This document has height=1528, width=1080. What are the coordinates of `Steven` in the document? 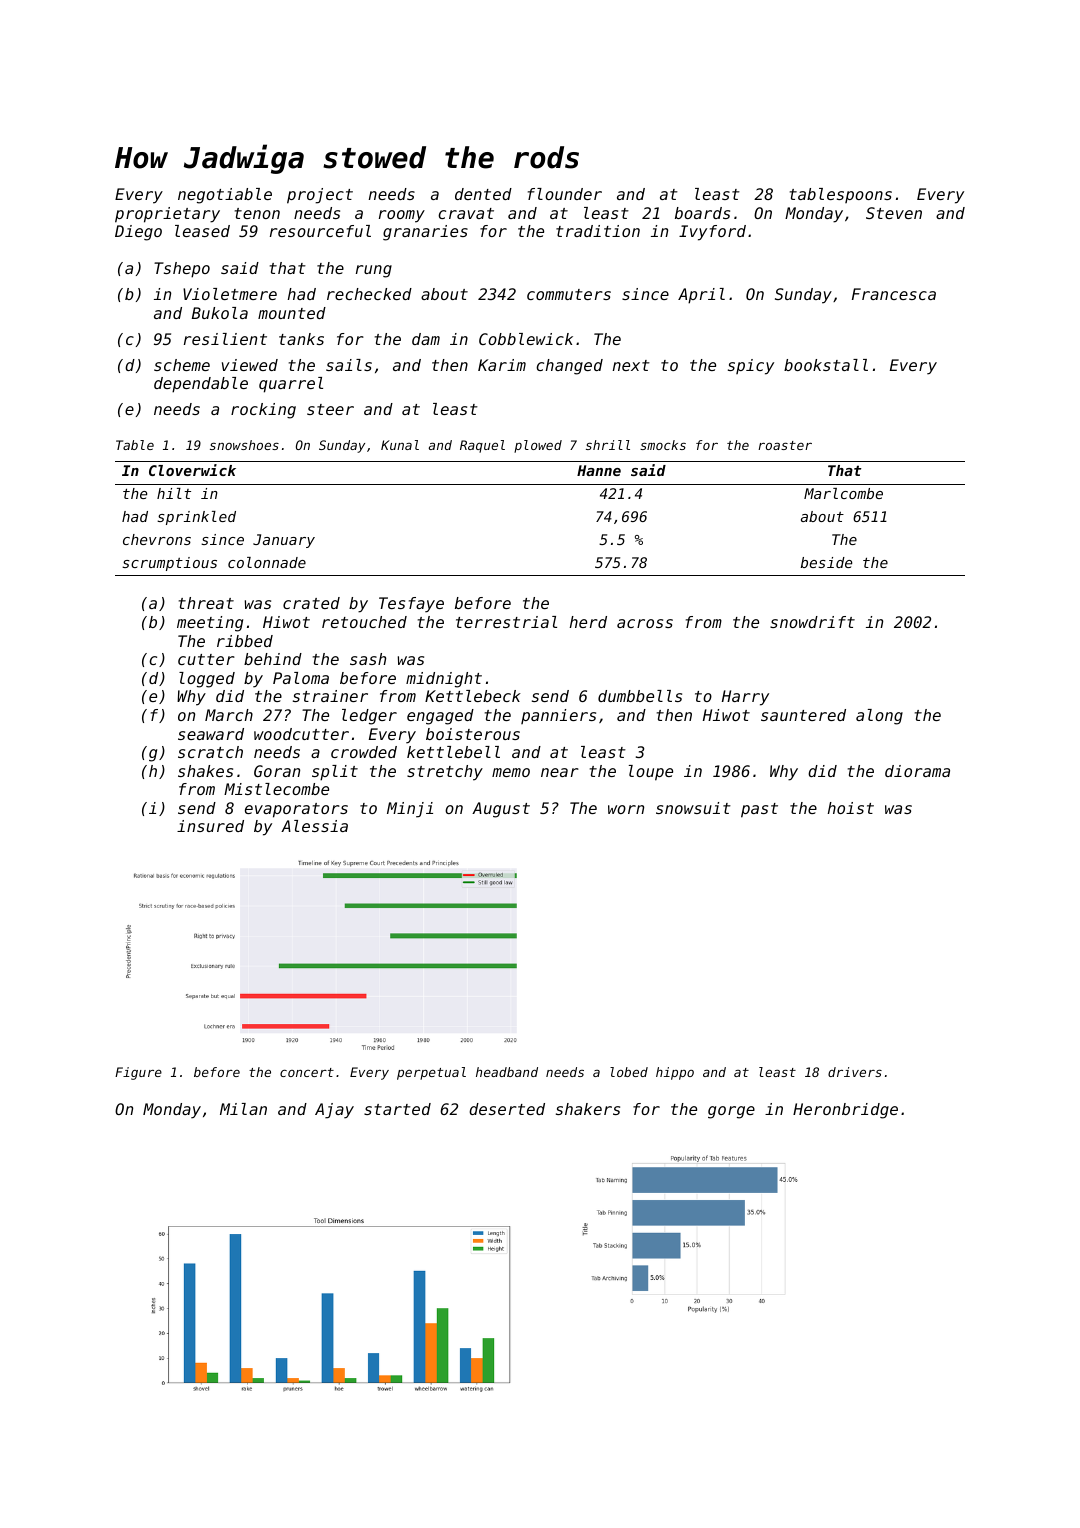 It's located at (894, 213).
